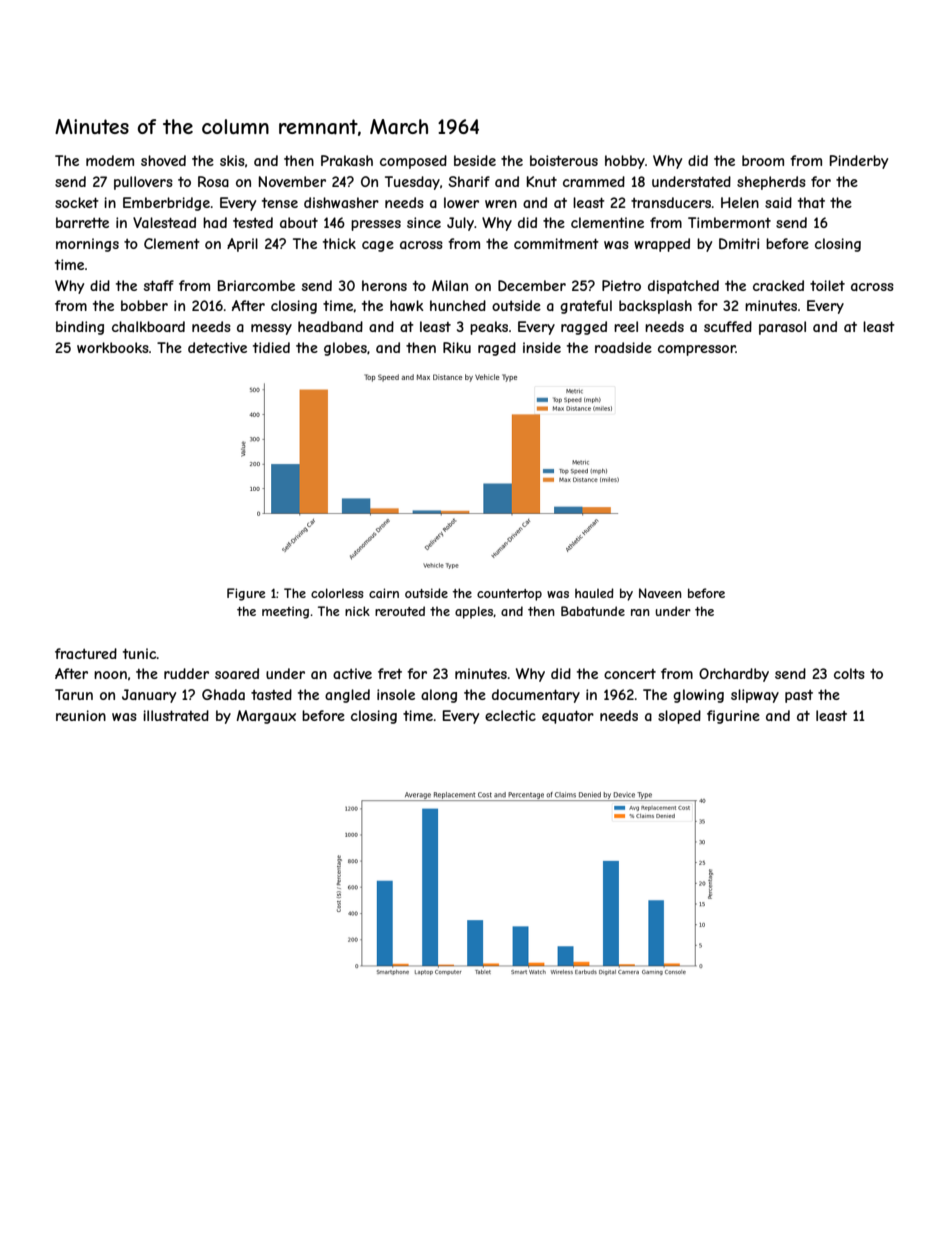  What do you see at coordinates (232, 160) in the screenshot?
I see `skis` at bounding box center [232, 160].
